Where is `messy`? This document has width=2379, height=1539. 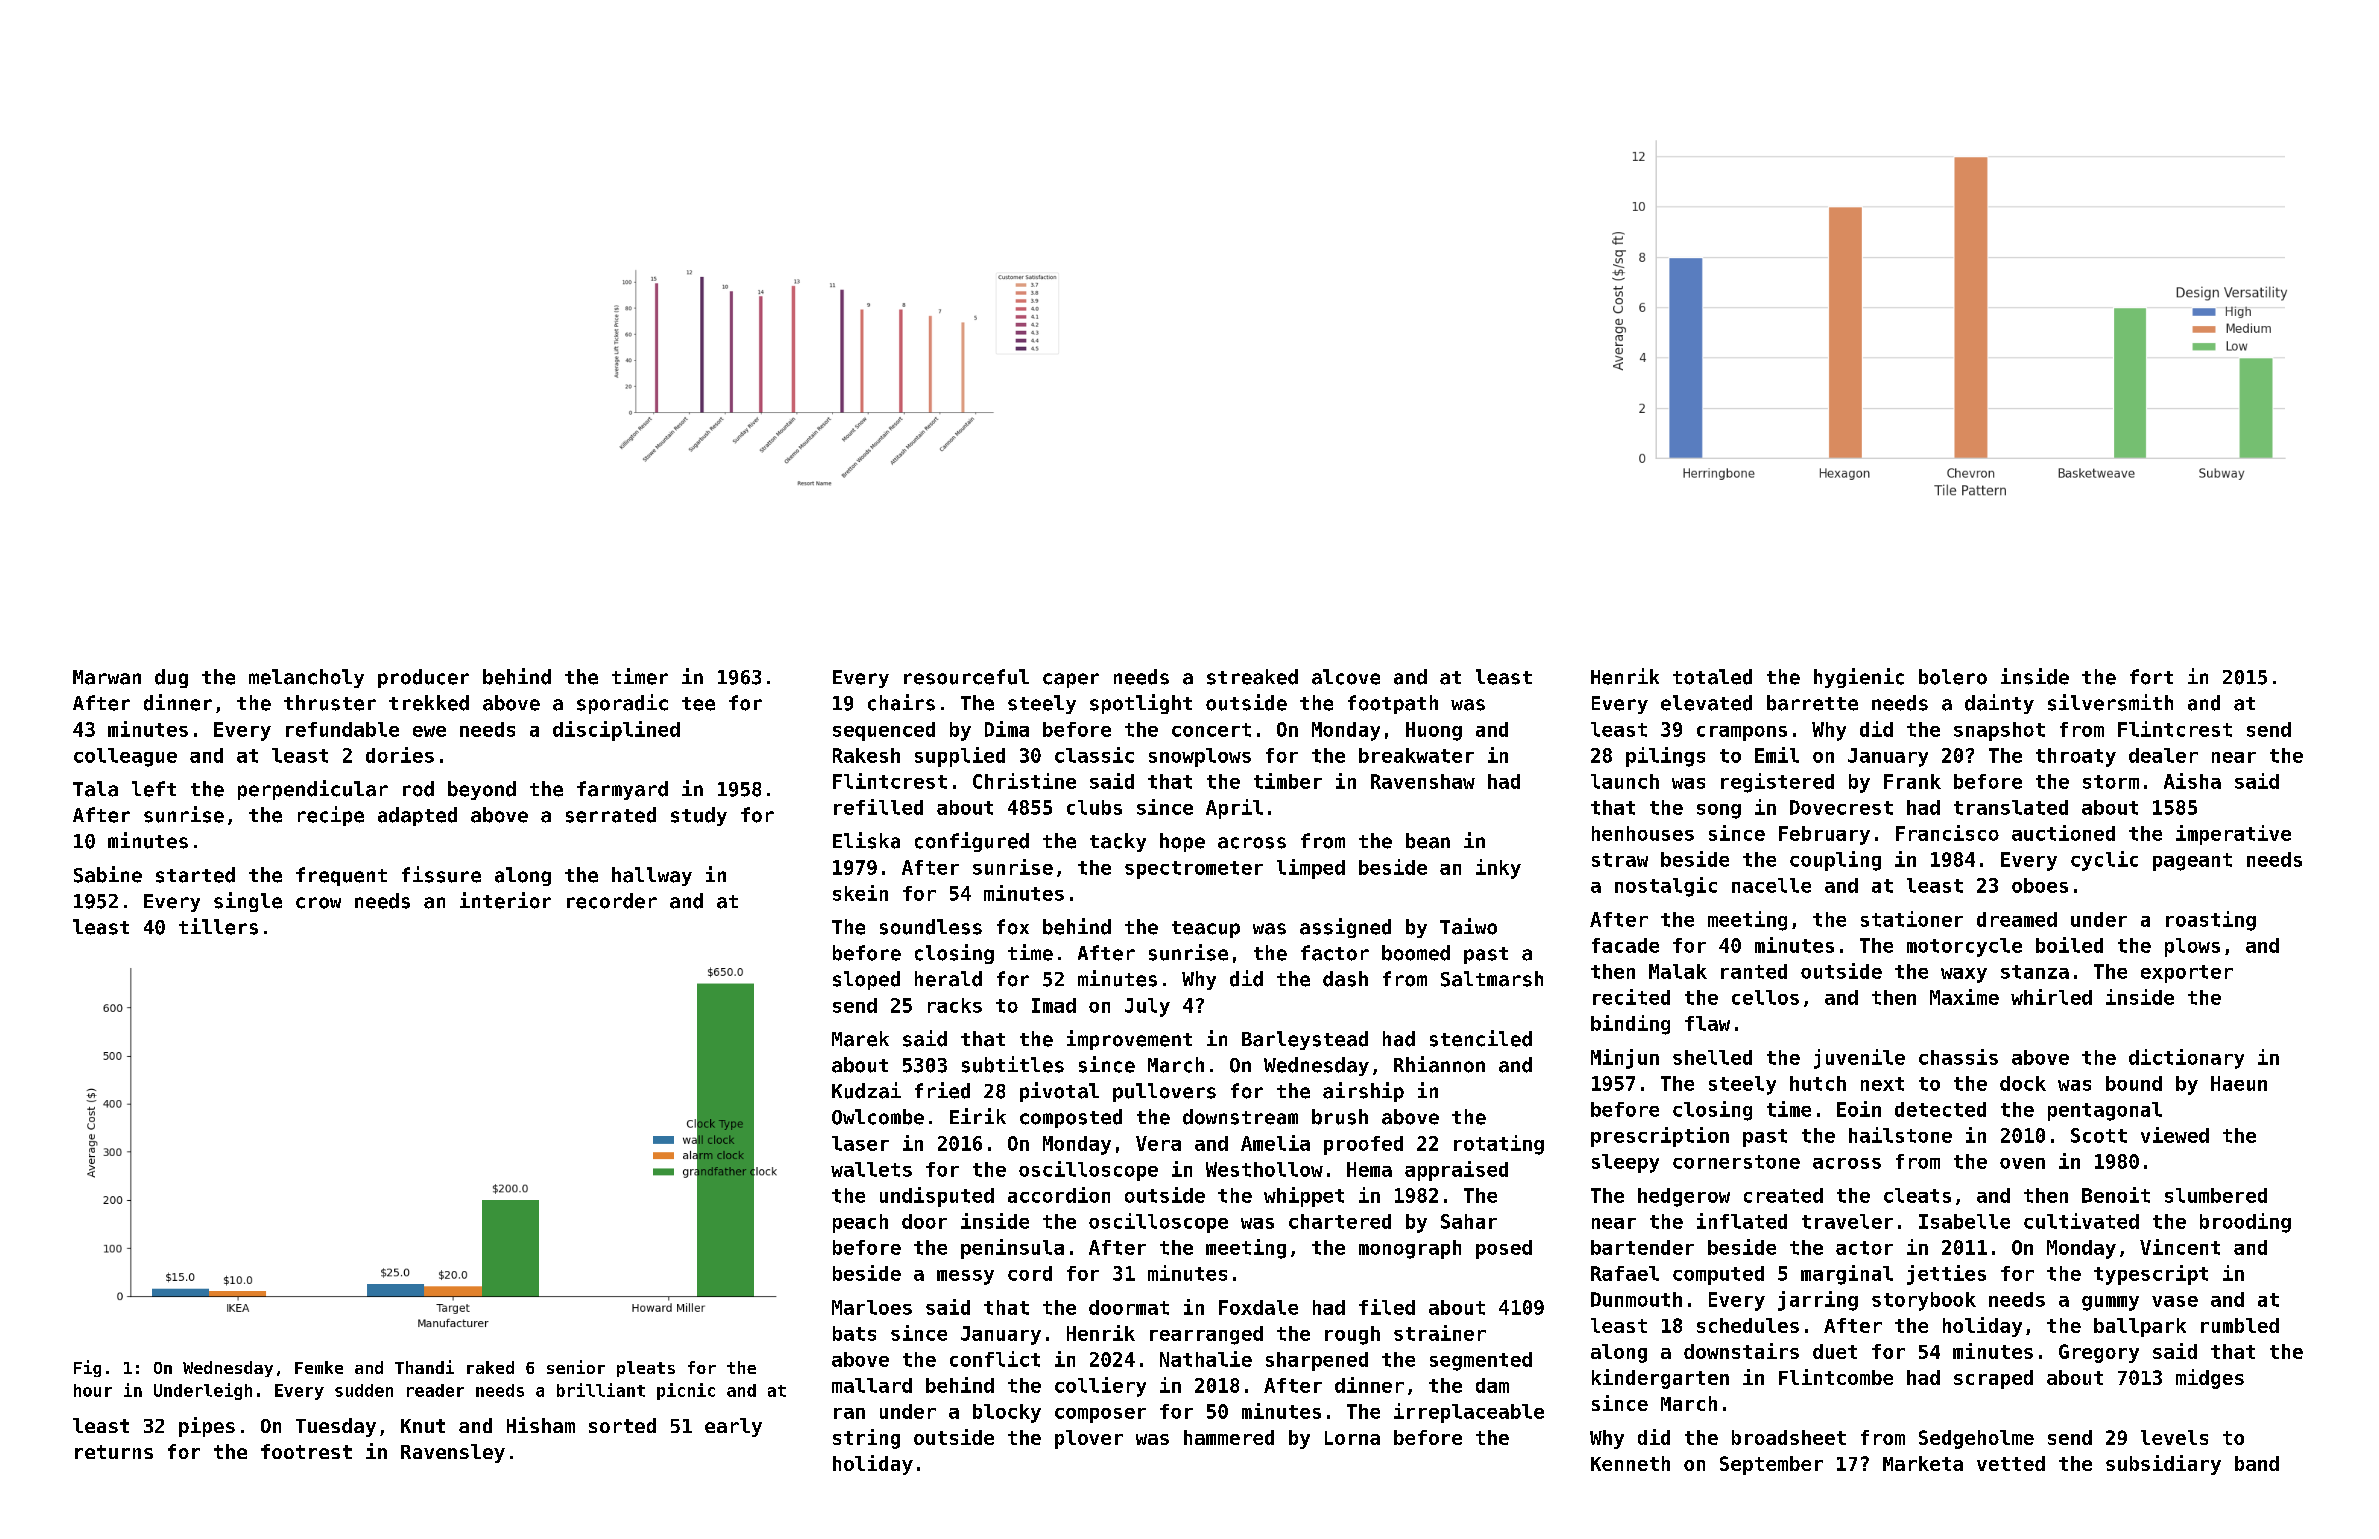 messy is located at coordinates (965, 1277).
